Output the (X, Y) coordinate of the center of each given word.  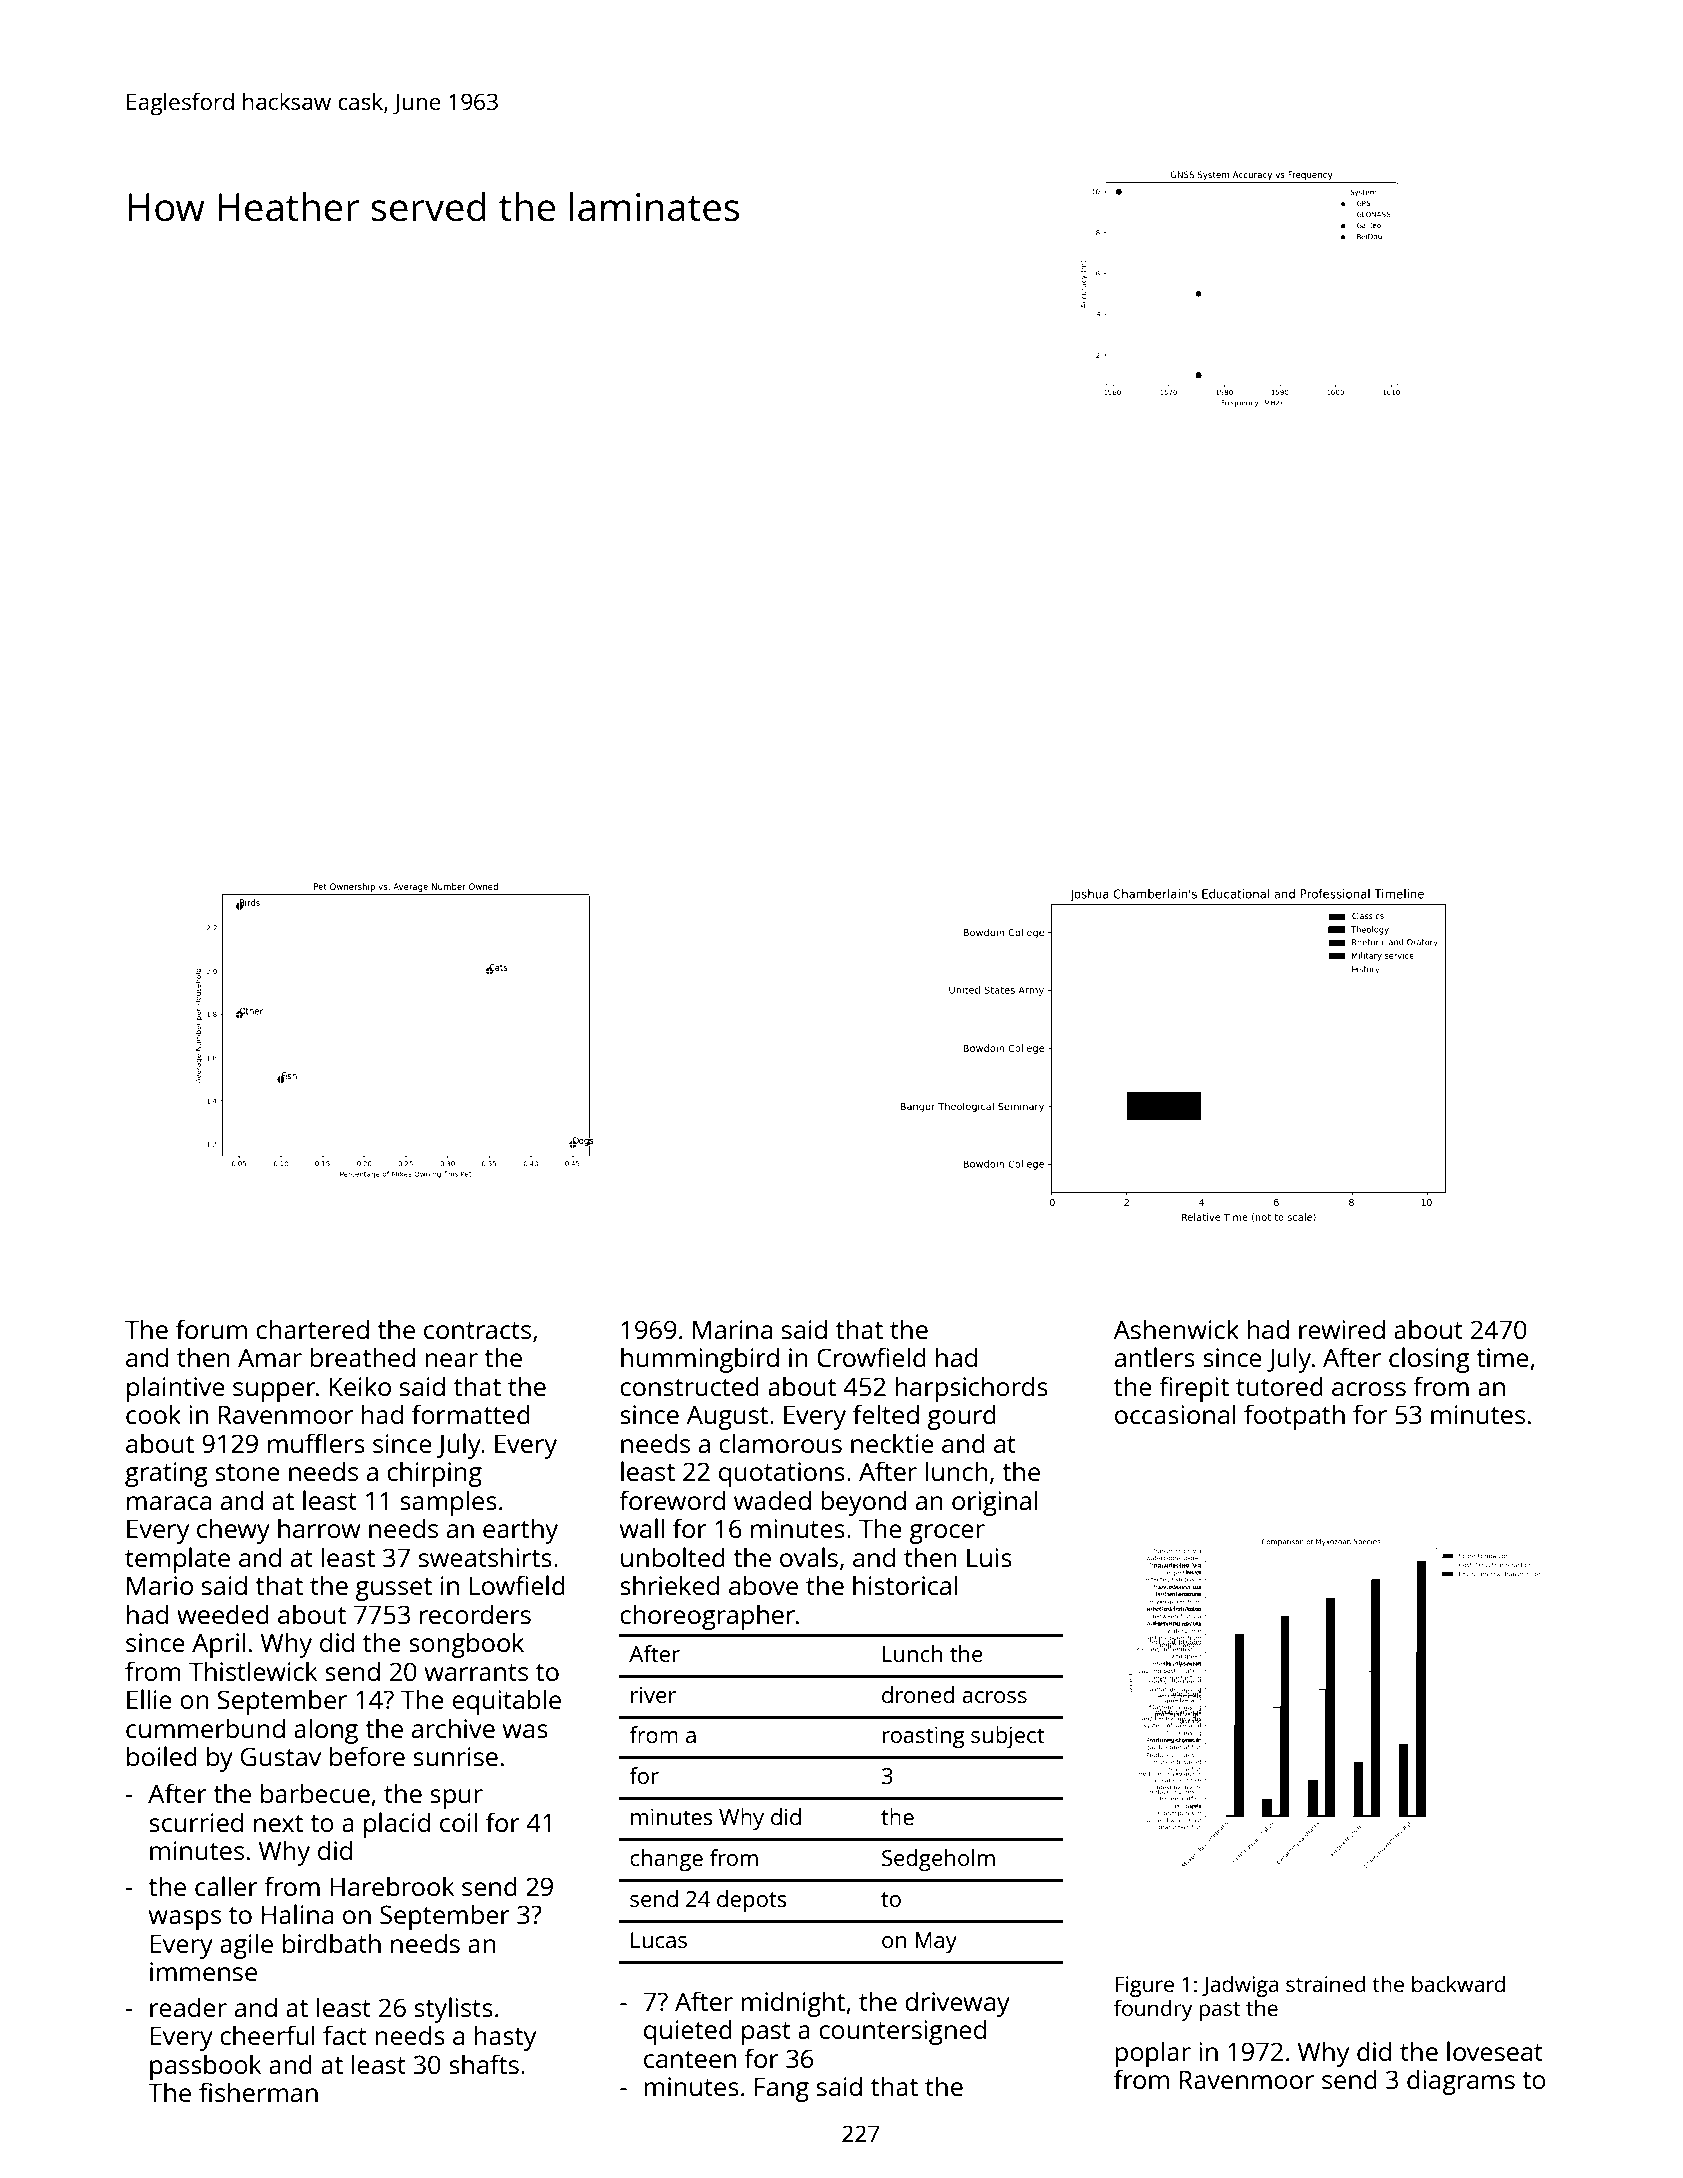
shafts (484, 2064)
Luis (989, 1557)
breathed (362, 1357)
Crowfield (871, 1357)
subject (1007, 1737)
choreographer (707, 1617)
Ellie (149, 1699)
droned (918, 1694)
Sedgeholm (938, 1860)
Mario (160, 1585)
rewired (1342, 1329)
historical (905, 1585)
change (666, 1860)
